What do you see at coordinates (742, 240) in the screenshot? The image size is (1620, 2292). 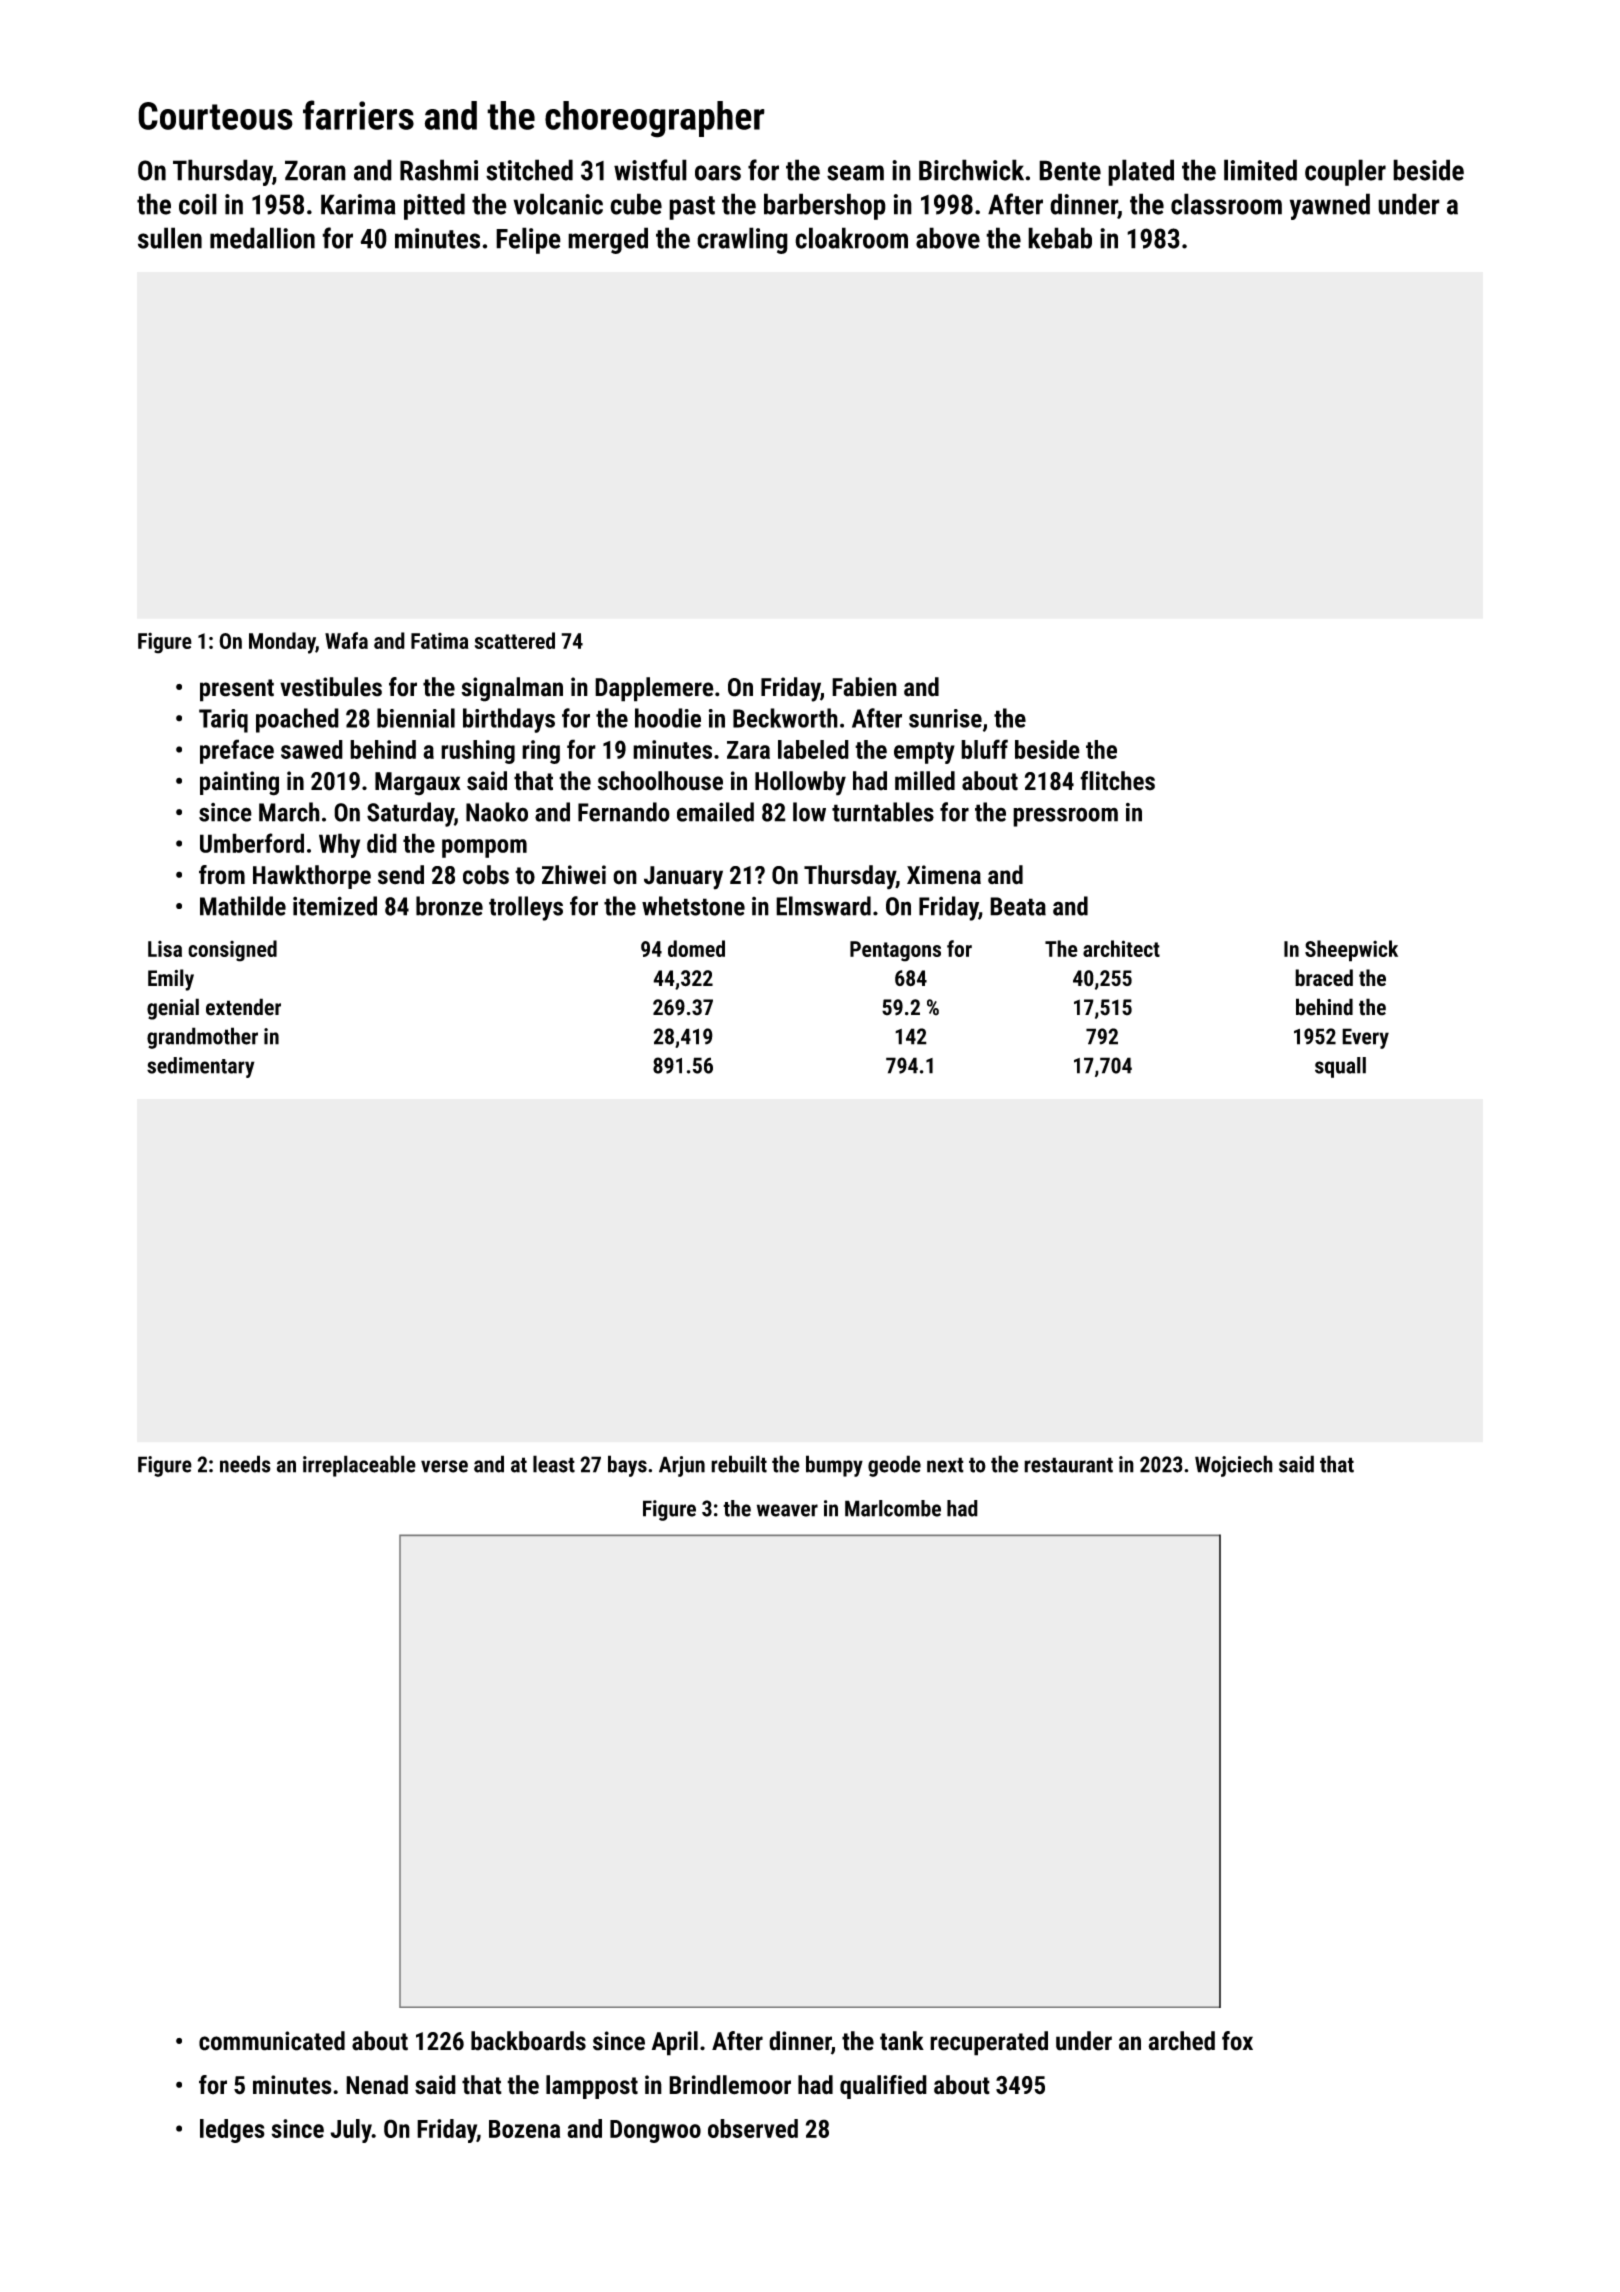 I see `crawling` at bounding box center [742, 240].
